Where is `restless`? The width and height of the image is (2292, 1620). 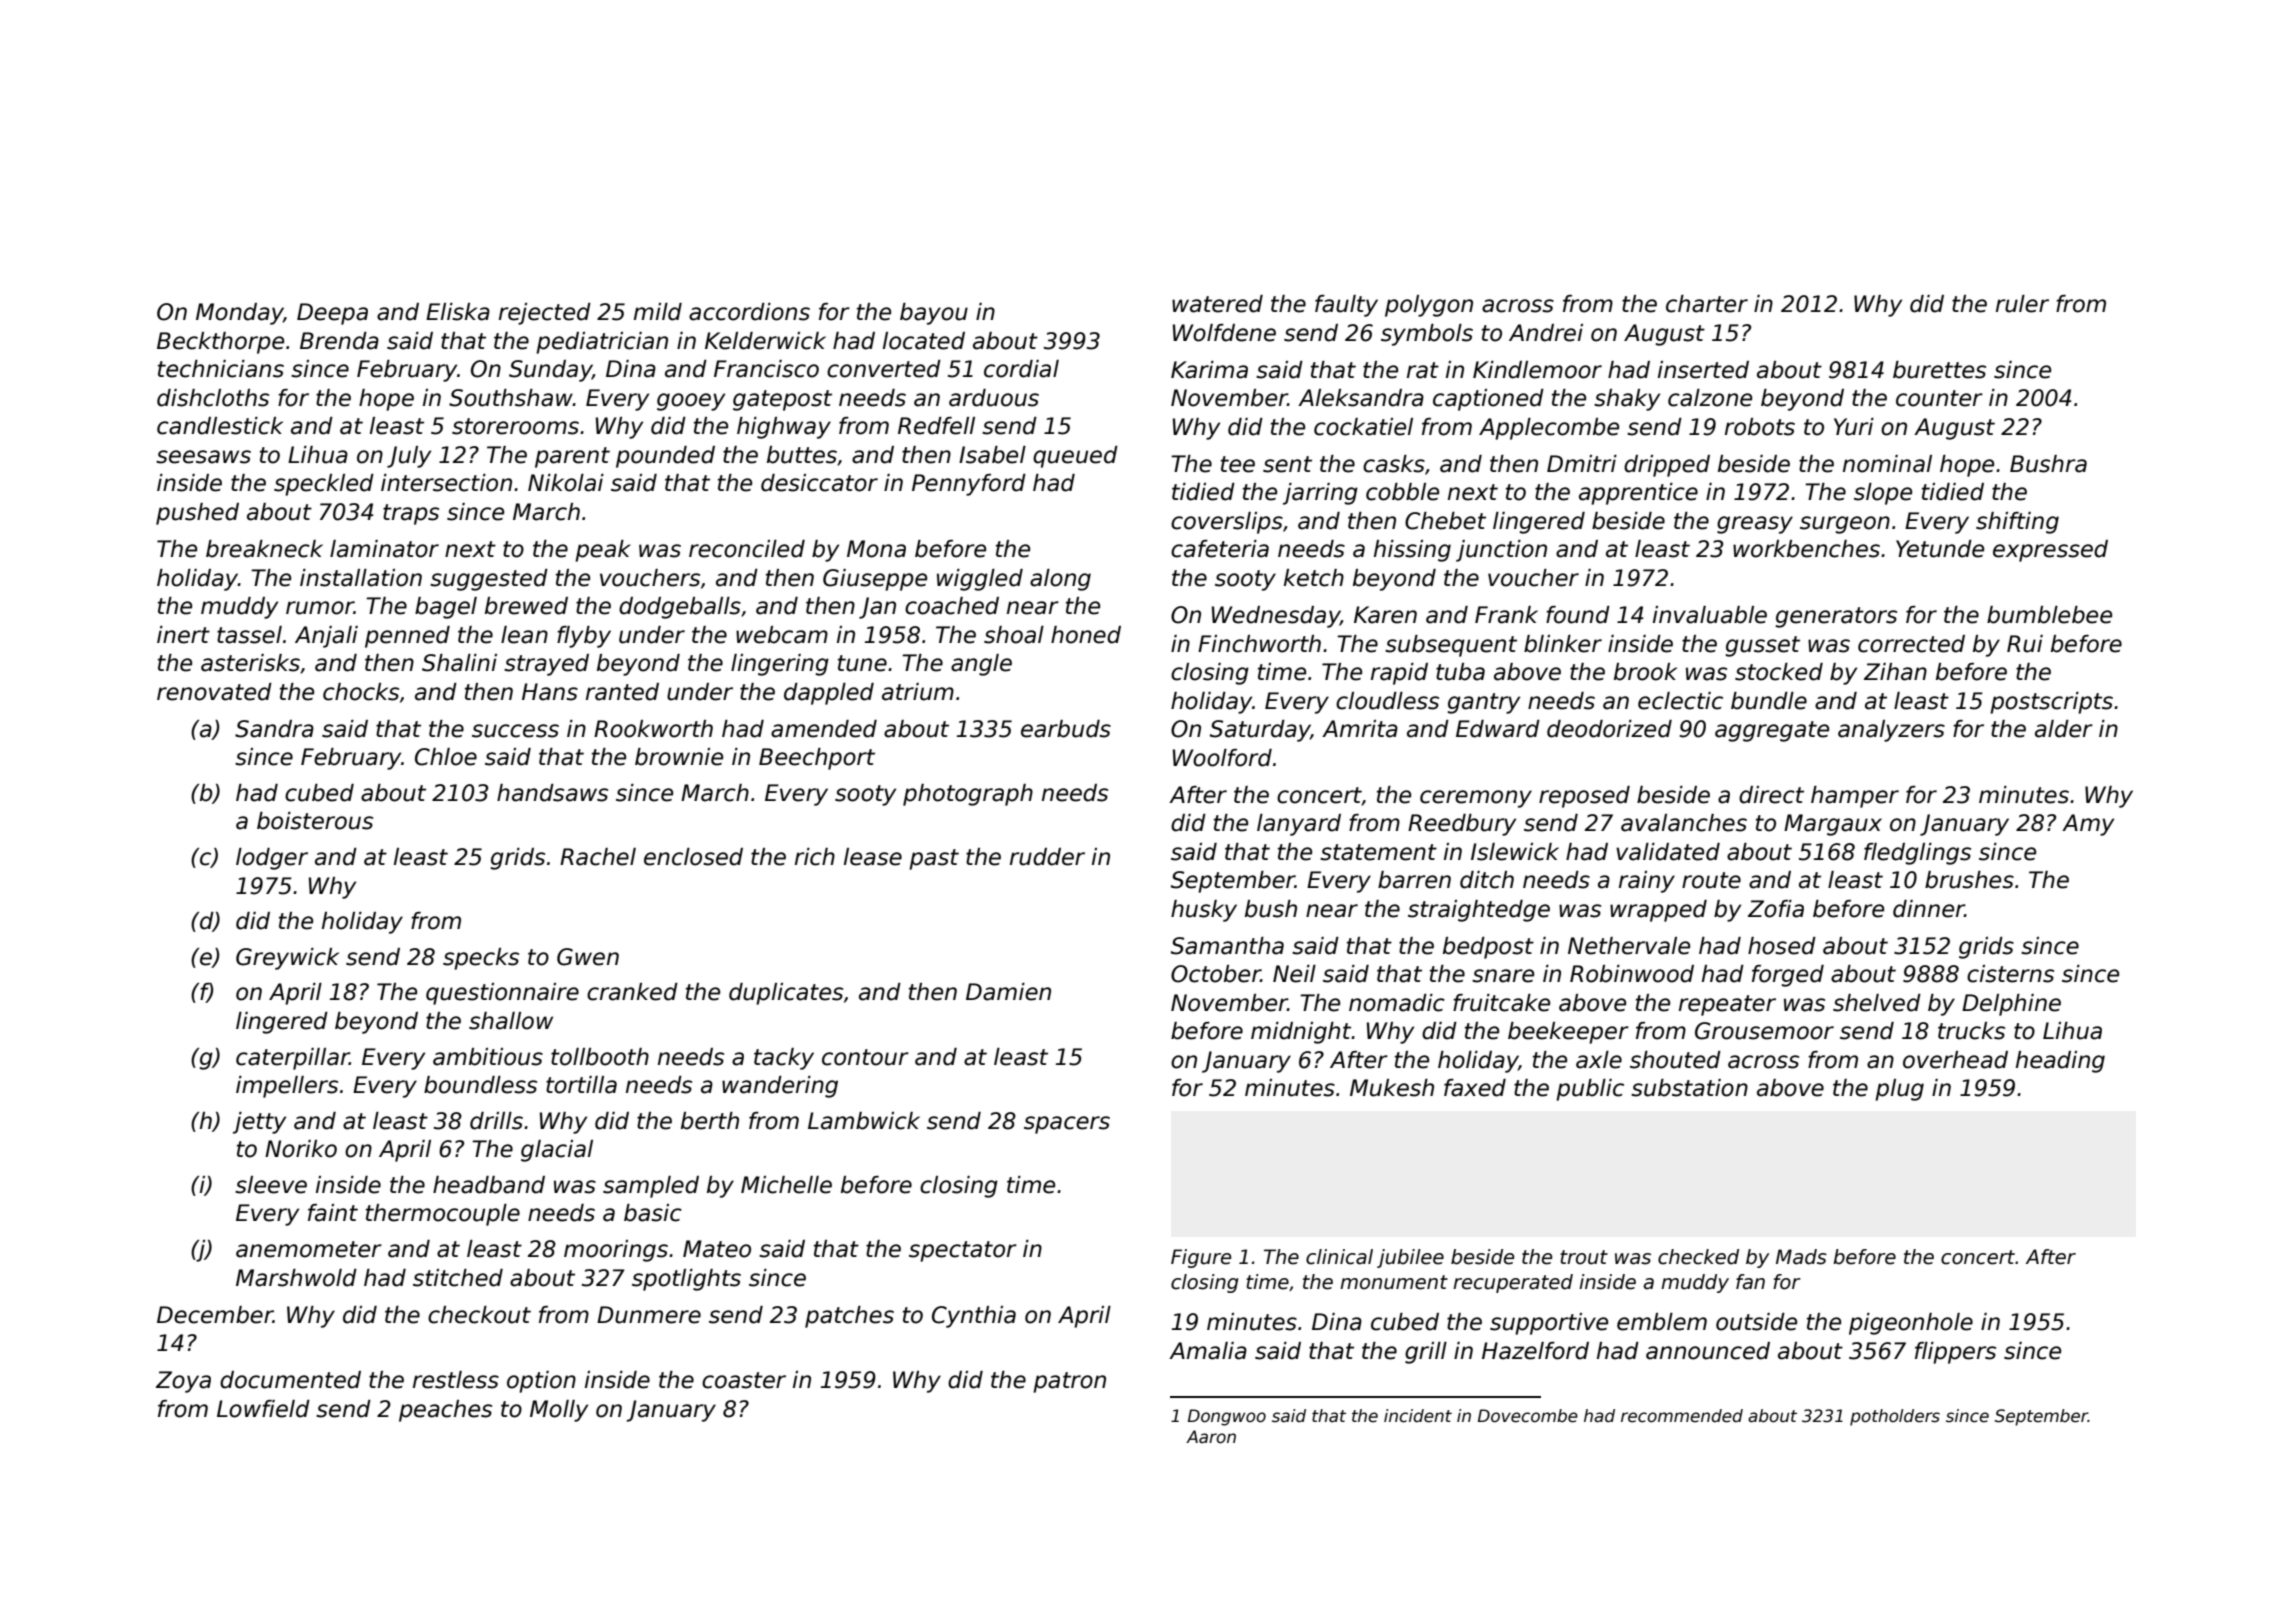 restless is located at coordinates (456, 1380).
